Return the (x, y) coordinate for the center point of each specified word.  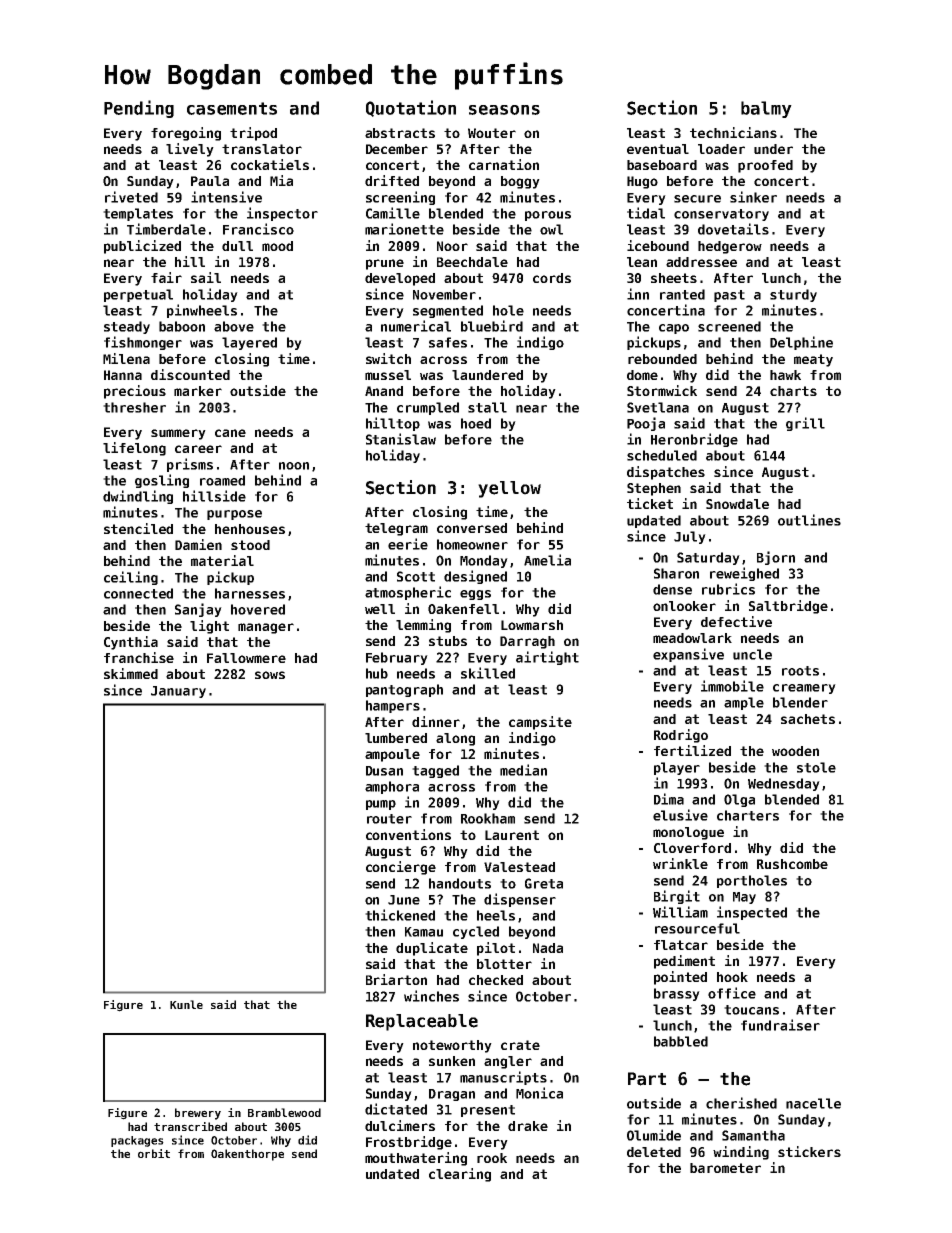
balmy (766, 109)
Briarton (396, 979)
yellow (509, 489)
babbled (681, 1041)
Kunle (186, 1004)
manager (266, 628)
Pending (139, 109)
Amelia (547, 560)
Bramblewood (284, 1112)
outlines (809, 520)
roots (800, 671)
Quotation (411, 108)
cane (230, 433)
